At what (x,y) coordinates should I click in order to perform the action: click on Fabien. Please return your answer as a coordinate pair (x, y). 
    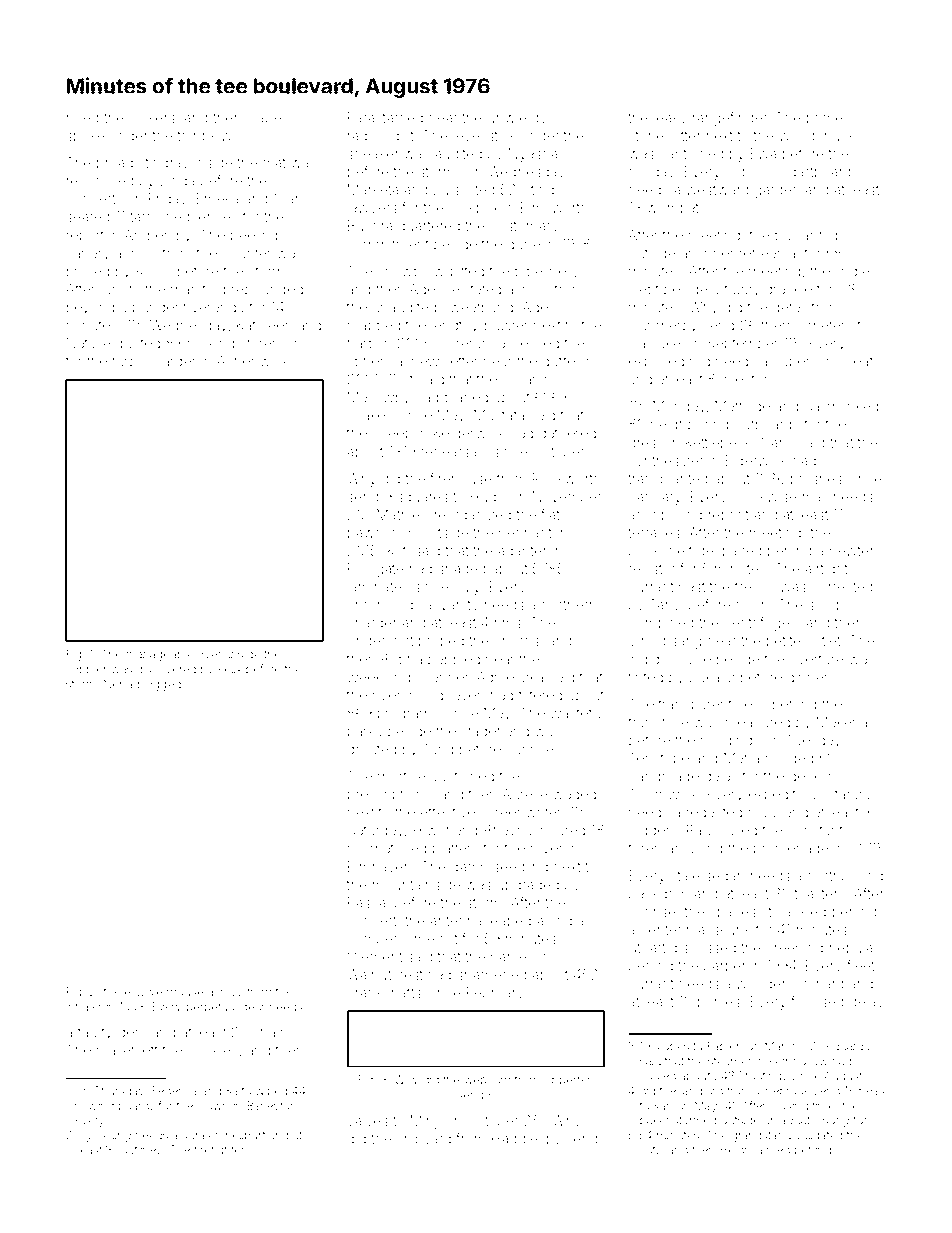
    Looking at the image, I should click on (725, 1046).
